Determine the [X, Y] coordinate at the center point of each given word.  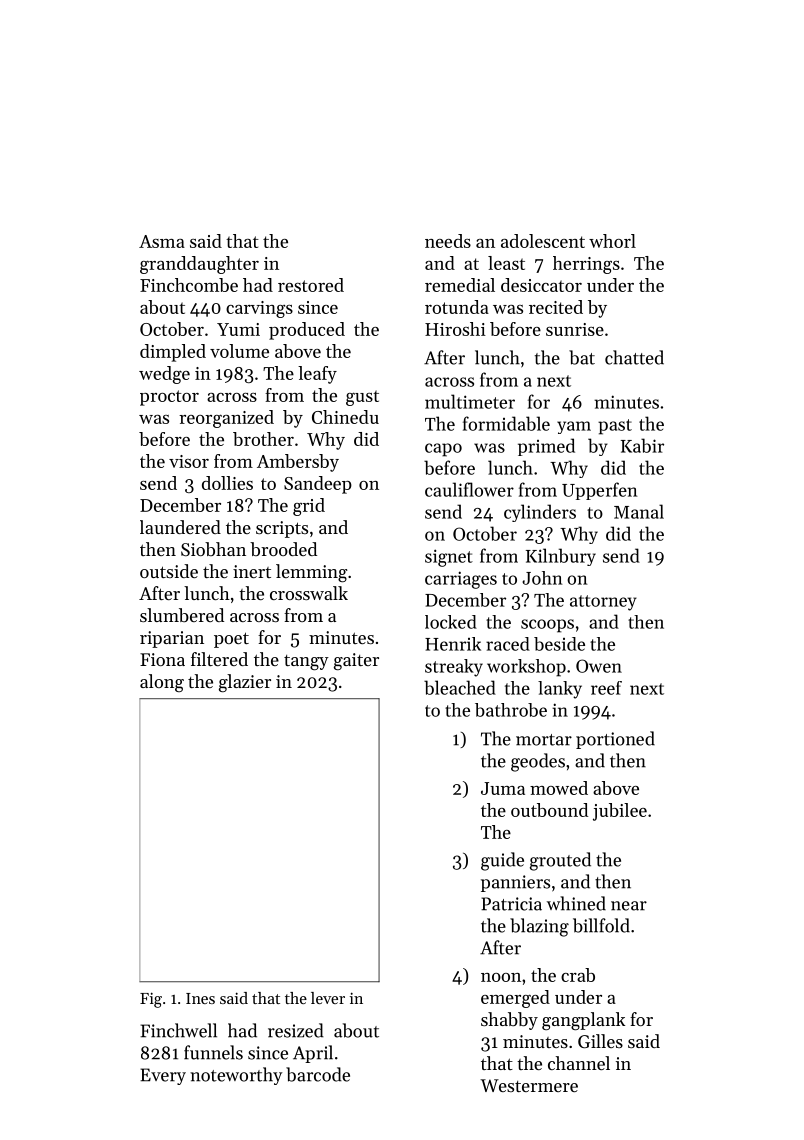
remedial [460, 285]
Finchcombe [189, 285]
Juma [503, 788]
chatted [634, 357]
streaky [454, 668]
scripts [282, 529]
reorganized [226, 419]
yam [574, 427]
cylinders [540, 513]
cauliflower [469, 489]
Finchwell [178, 1030]
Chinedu [345, 417]
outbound [549, 810]
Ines [200, 998]
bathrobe [511, 710]
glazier [245, 683]
